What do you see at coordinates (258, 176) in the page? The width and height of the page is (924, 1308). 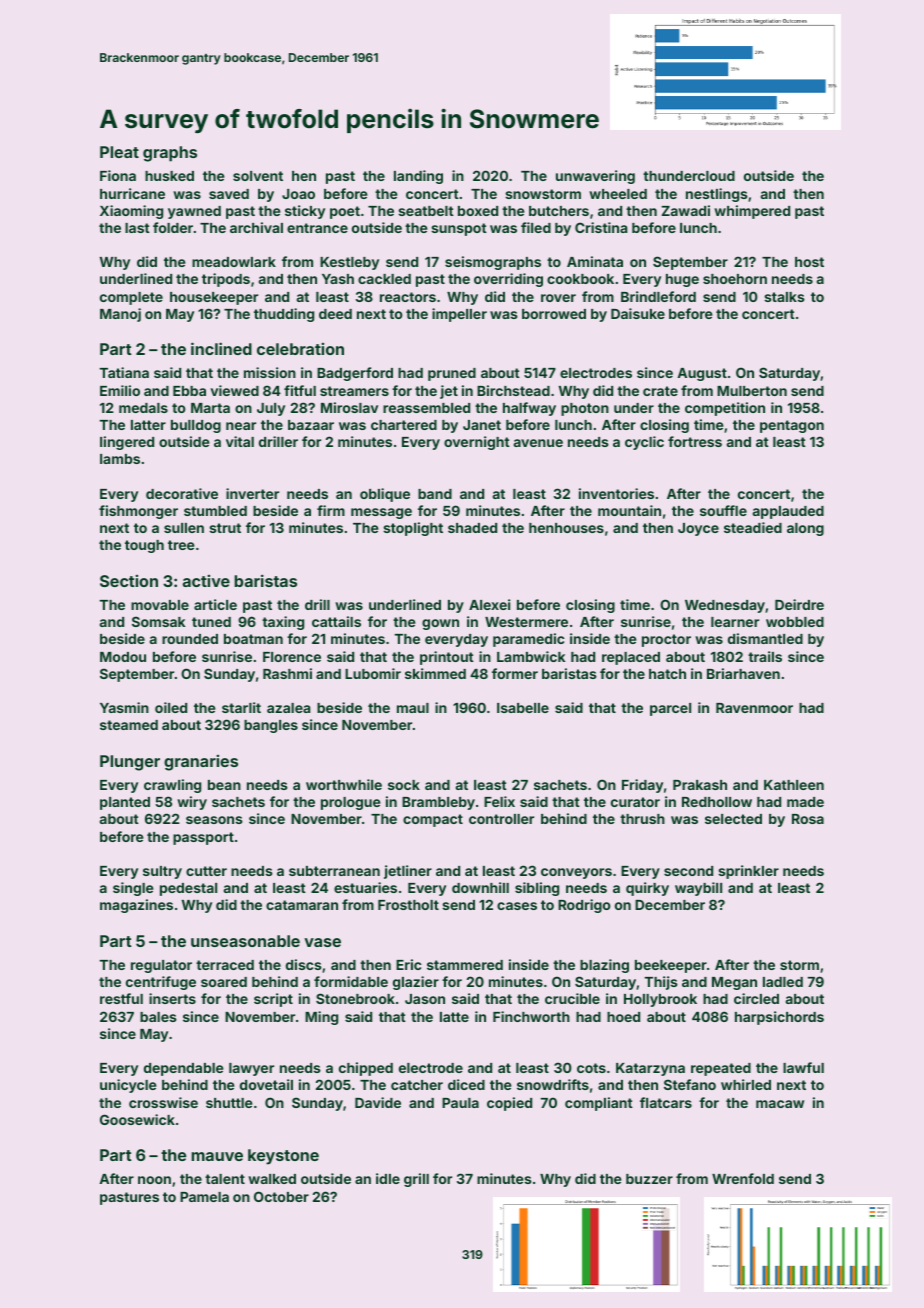 I see `solvent` at bounding box center [258, 176].
